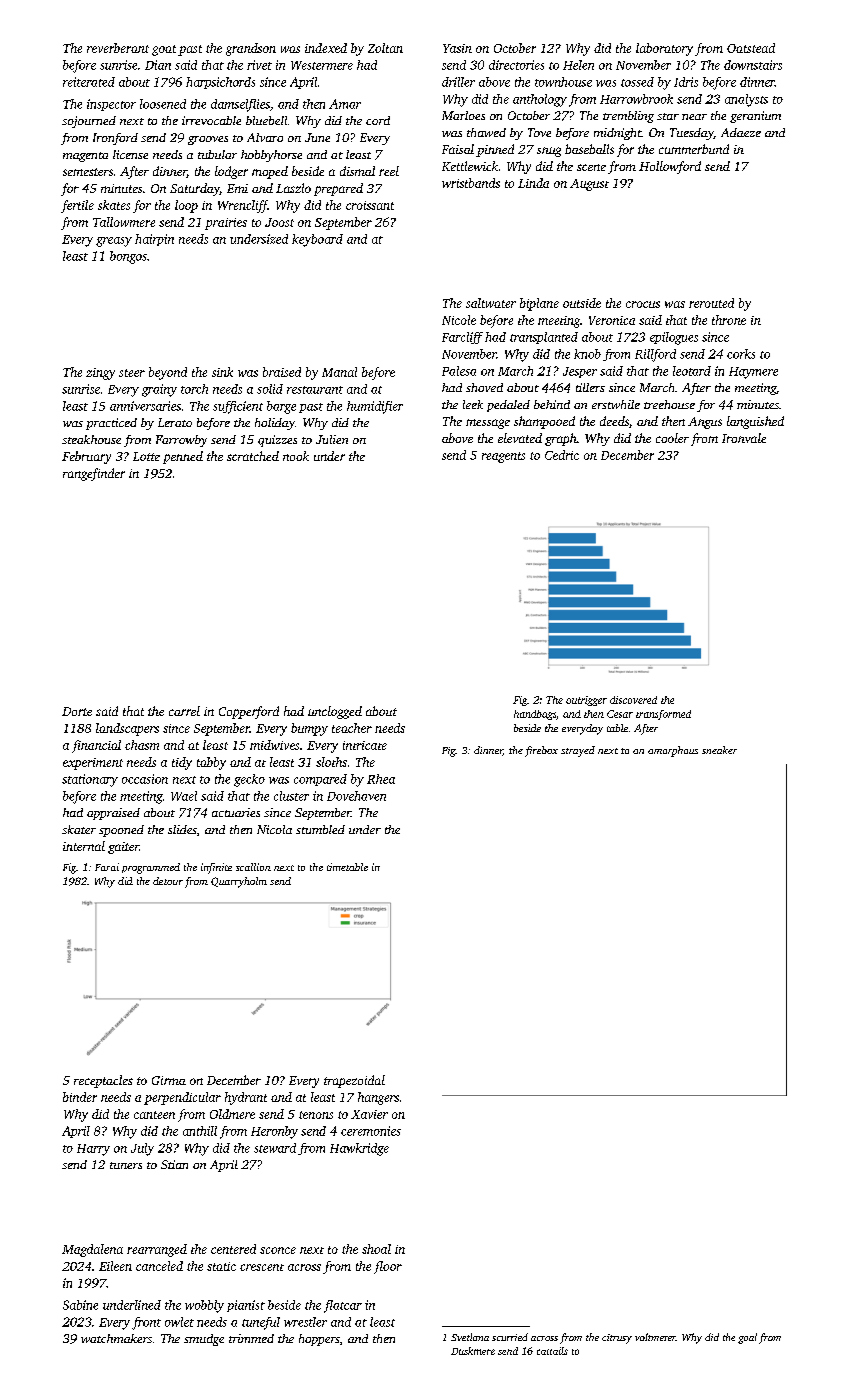 Image resolution: width=849 pixels, height=1400 pixels. What do you see at coordinates (320, 780) in the document?
I see `compared` at bounding box center [320, 780].
